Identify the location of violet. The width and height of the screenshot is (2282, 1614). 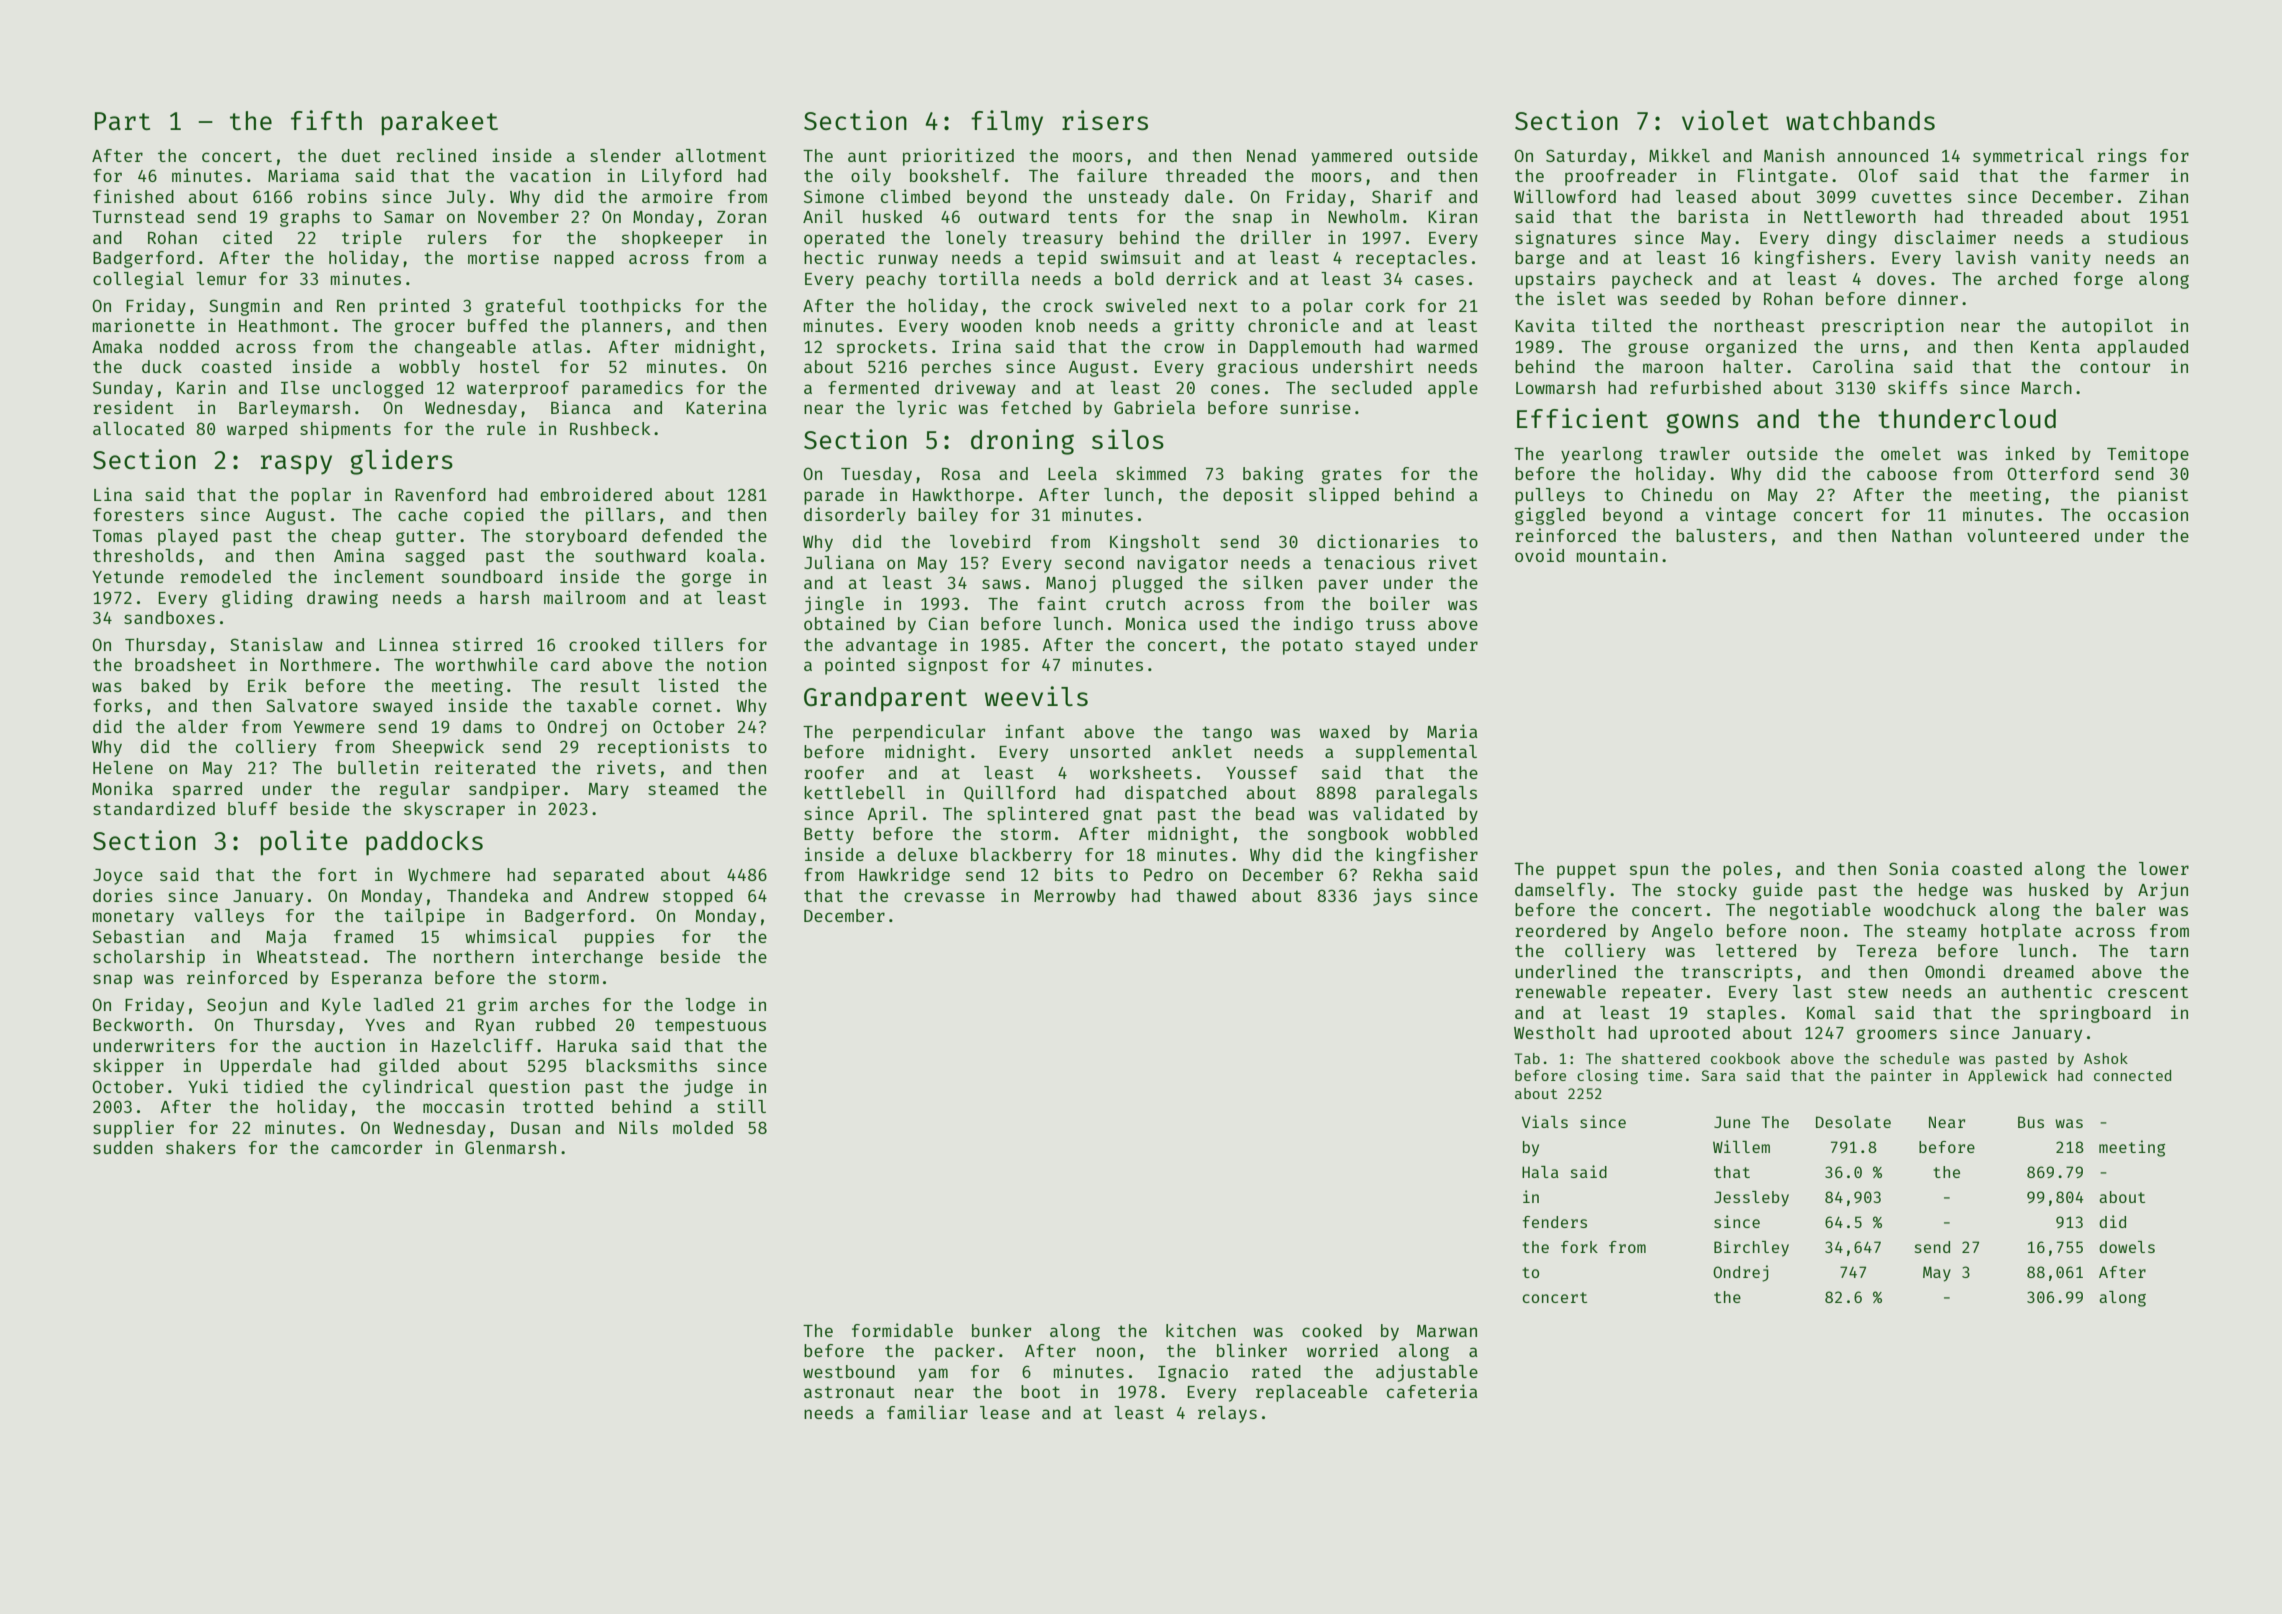
(1725, 120).
